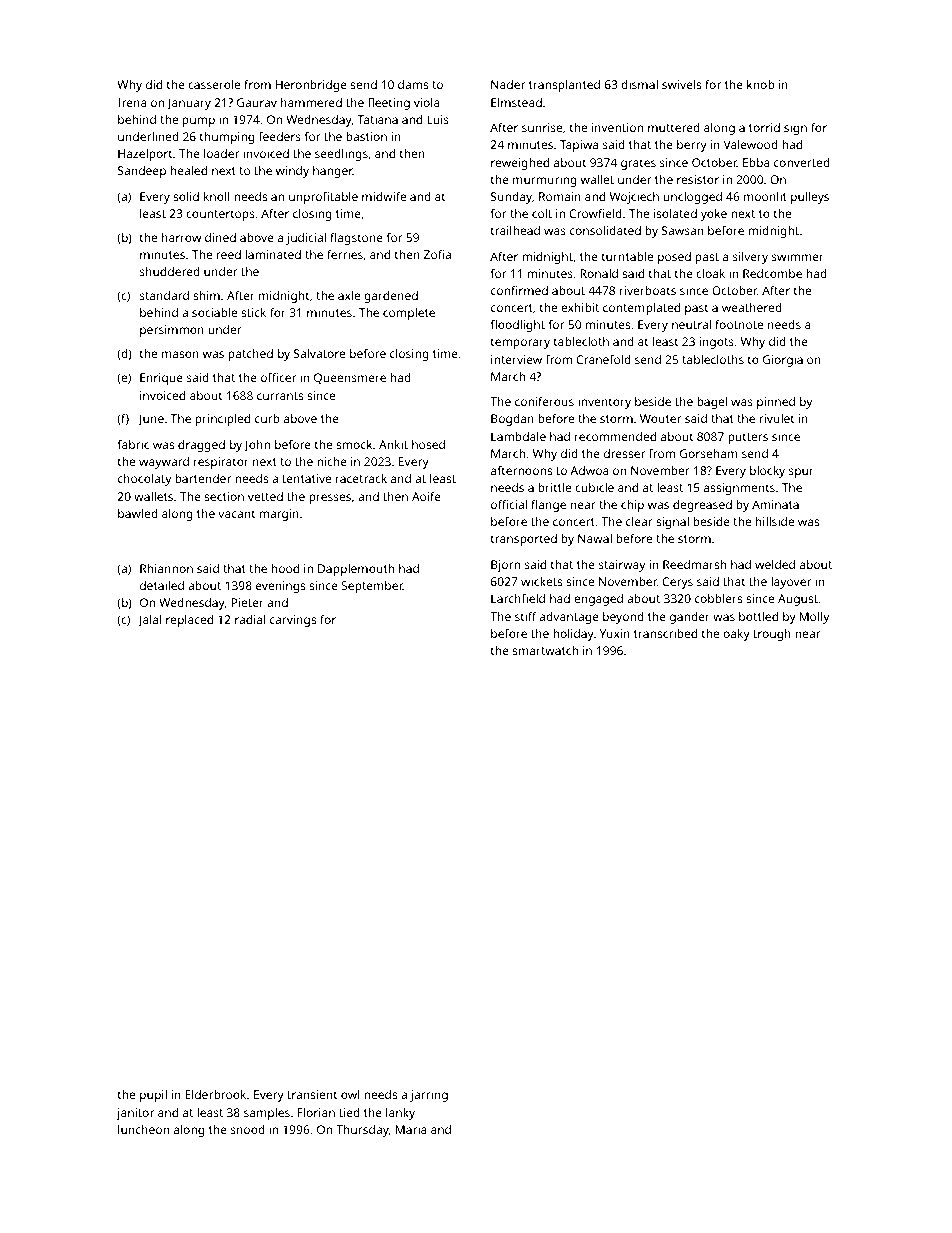 This screenshot has height=1233, width=952. What do you see at coordinates (132, 102) in the screenshot?
I see `Irena` at bounding box center [132, 102].
